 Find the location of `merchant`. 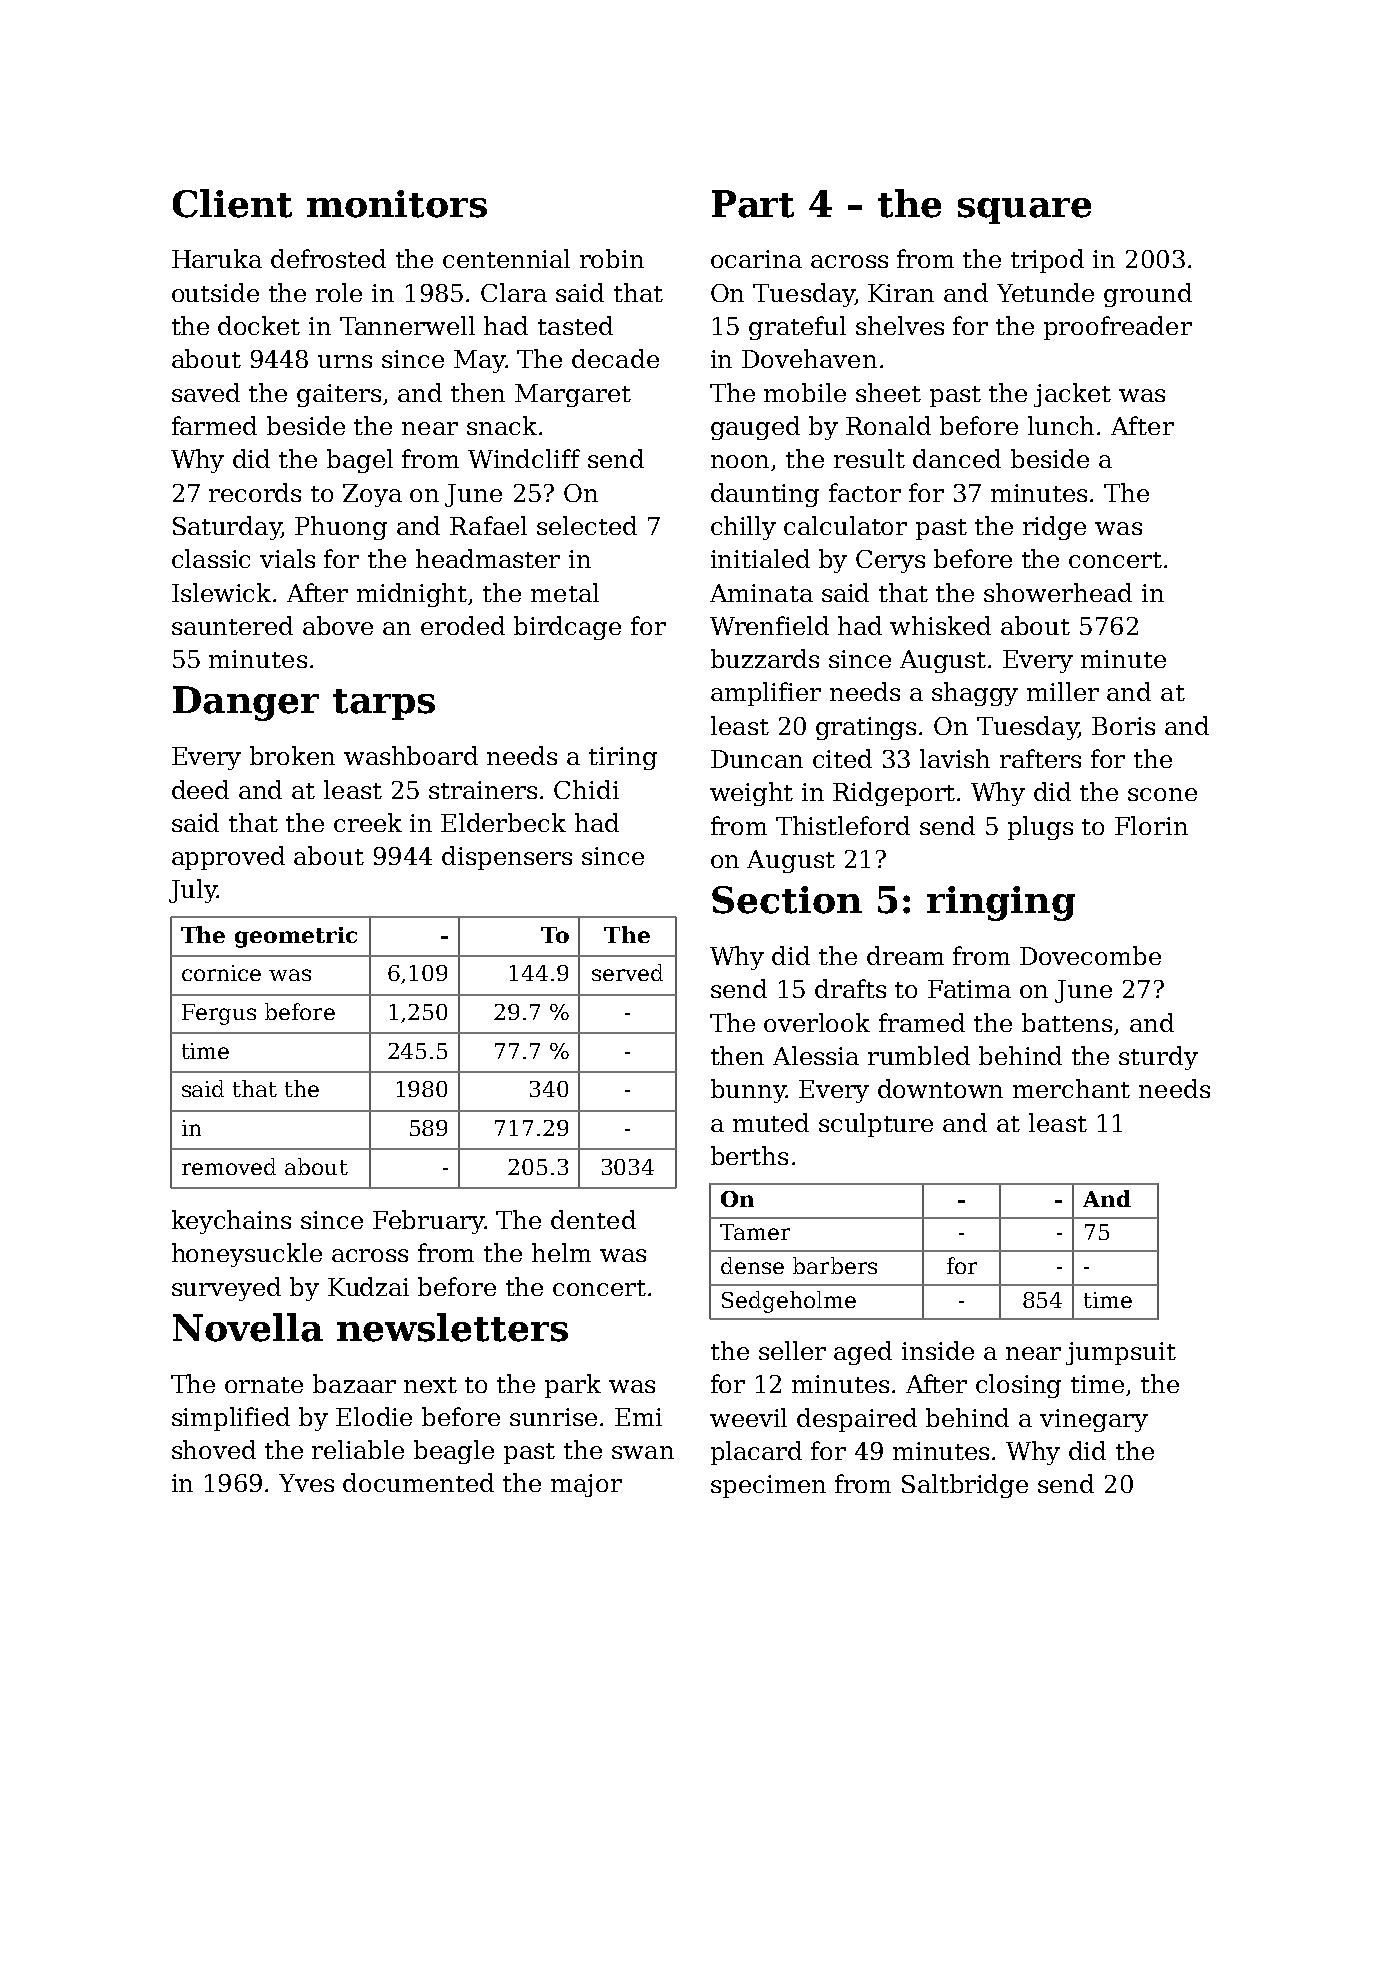

merchant is located at coordinates (1071, 1088).
